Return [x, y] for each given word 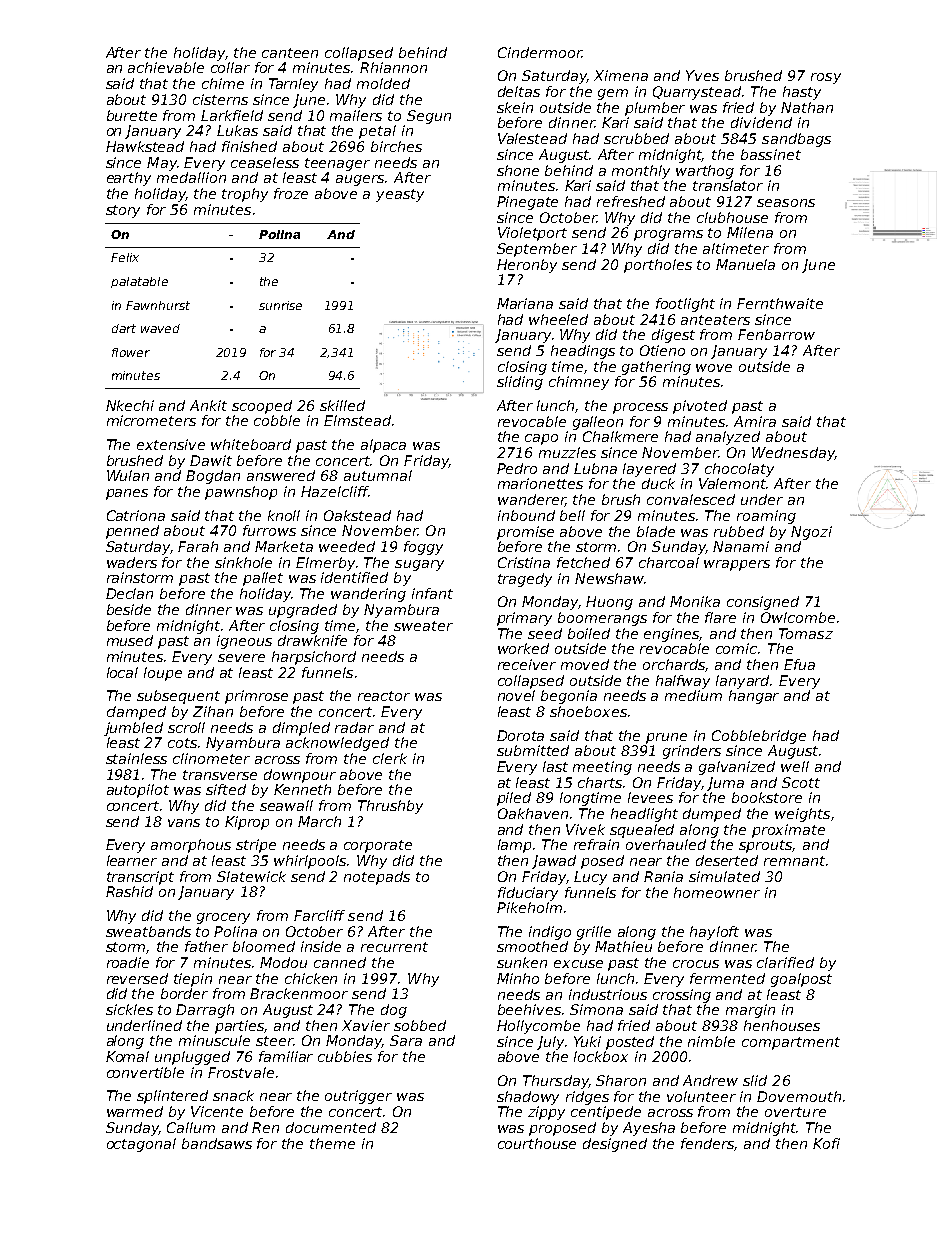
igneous [244, 642]
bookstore [767, 797]
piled [514, 799]
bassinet [771, 154]
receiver [527, 664]
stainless [136, 758]
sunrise [280, 305]
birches [396, 146]
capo [541, 439]
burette [132, 115]
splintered [172, 1097]
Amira [755, 421]
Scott [801, 782]
